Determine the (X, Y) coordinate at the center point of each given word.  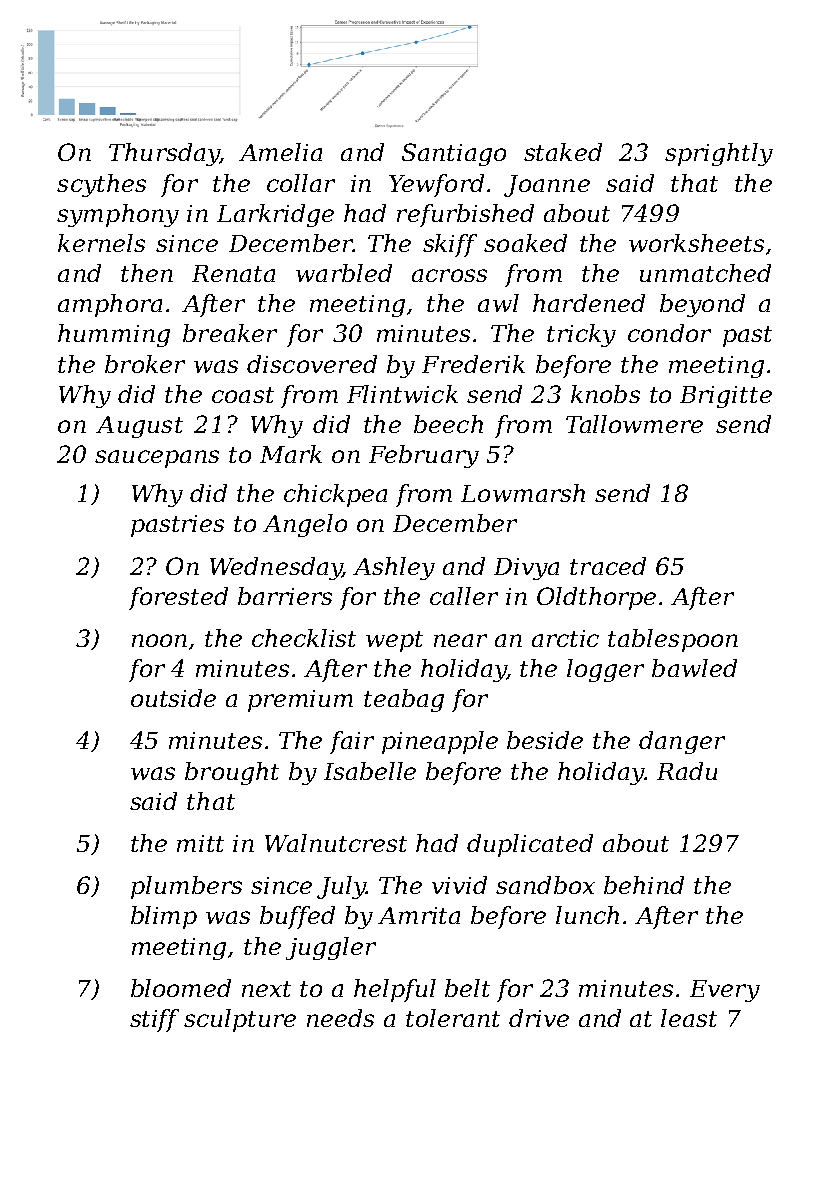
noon (159, 640)
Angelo (305, 525)
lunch (587, 915)
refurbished (465, 215)
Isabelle (370, 771)
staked (563, 152)
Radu (687, 771)
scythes (101, 185)
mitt (200, 843)
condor (669, 333)
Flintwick (402, 394)
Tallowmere (634, 424)
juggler (331, 948)
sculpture (240, 1020)
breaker (230, 333)
